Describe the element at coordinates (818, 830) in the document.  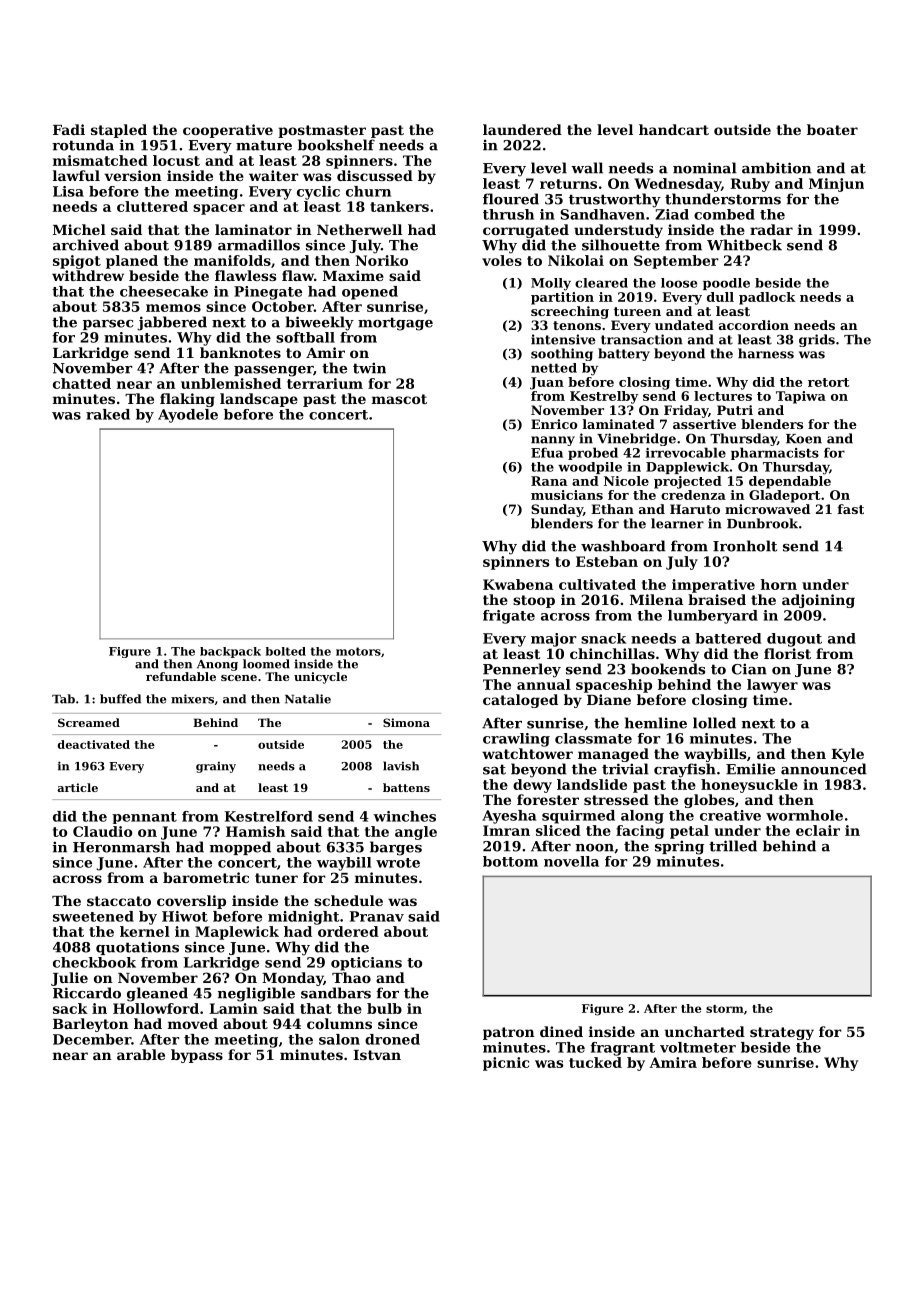
I see `eclair` at that location.
